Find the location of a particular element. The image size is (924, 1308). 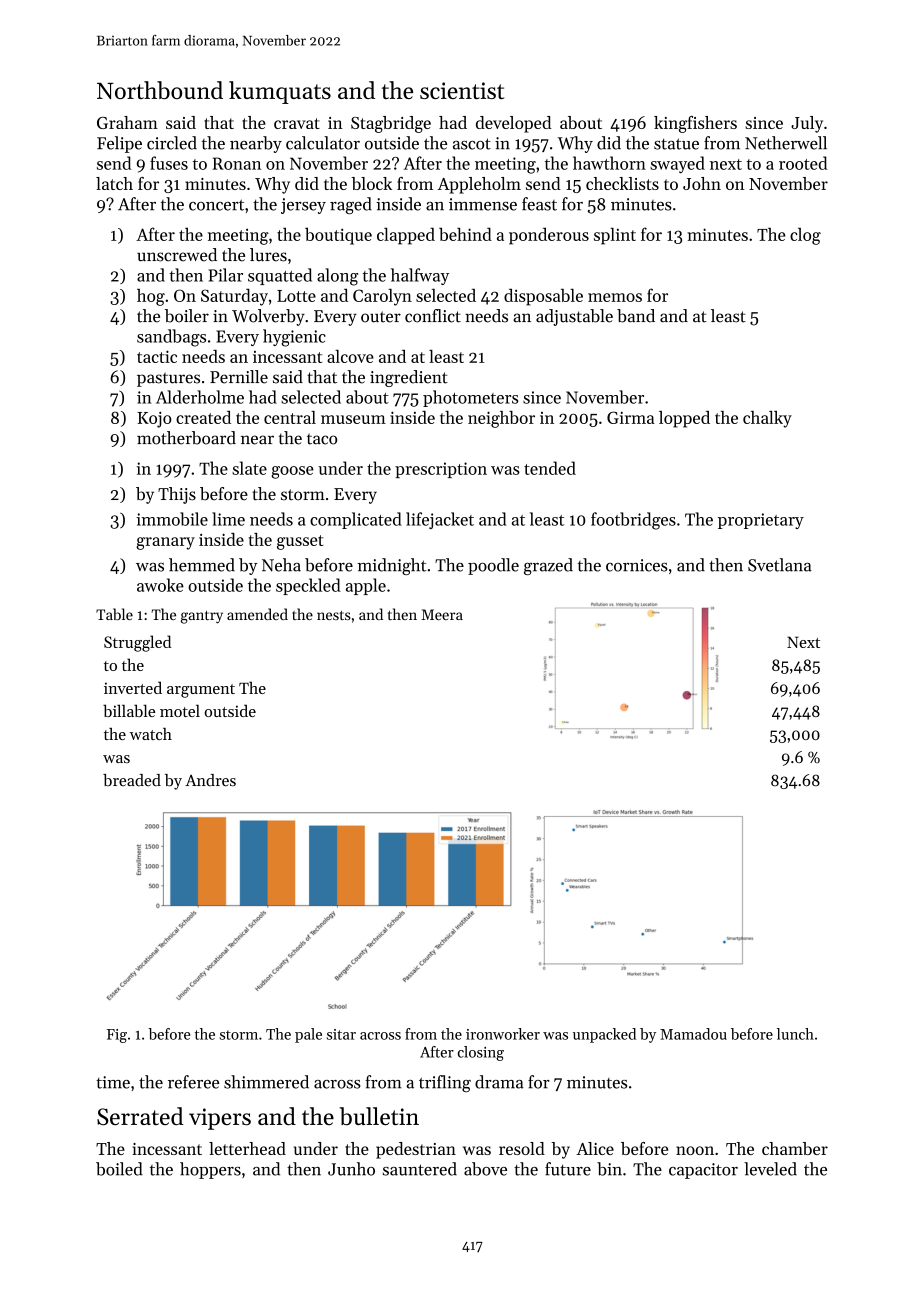

developed is located at coordinates (514, 124).
